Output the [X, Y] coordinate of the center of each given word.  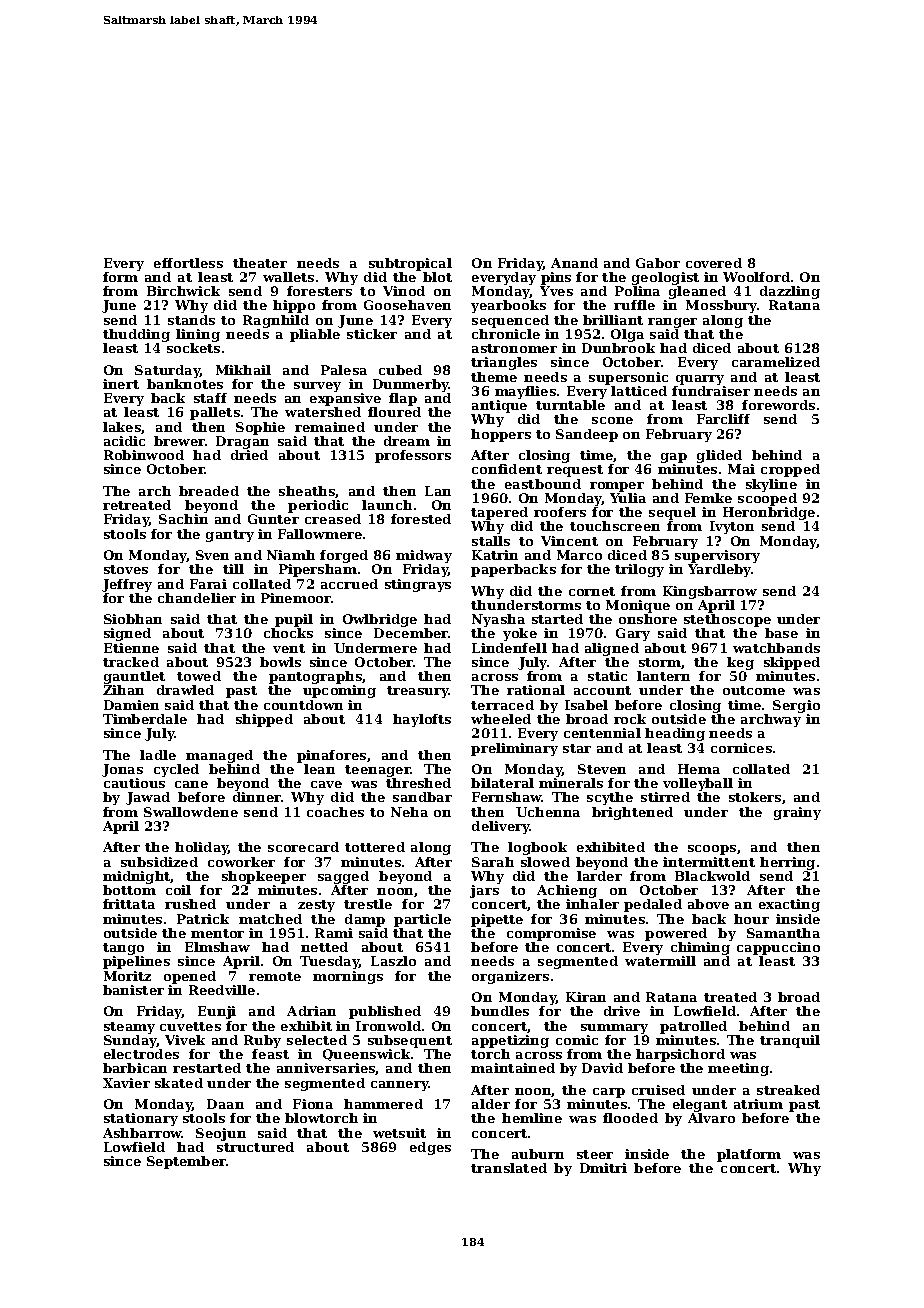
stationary [141, 1119]
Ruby [262, 1041]
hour [751, 919]
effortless [188, 263]
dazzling [790, 292]
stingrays [418, 585]
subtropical [410, 264]
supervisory [717, 556]
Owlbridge [380, 620]
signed [127, 634]
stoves [126, 569]
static [607, 676]
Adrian [311, 1011]
